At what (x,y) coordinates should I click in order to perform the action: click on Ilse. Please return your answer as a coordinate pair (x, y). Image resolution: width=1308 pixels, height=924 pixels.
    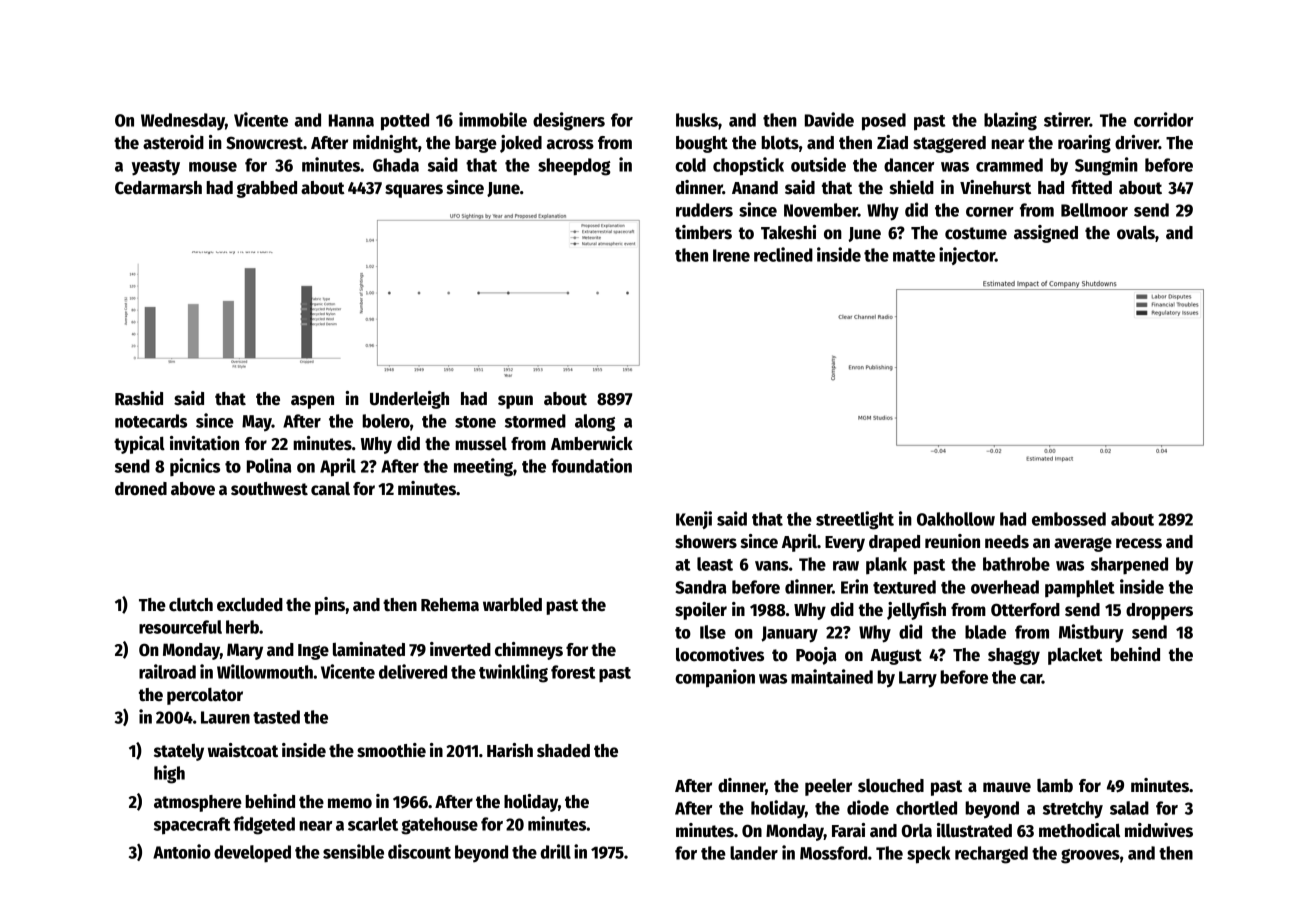
    Looking at the image, I should click on (713, 632).
